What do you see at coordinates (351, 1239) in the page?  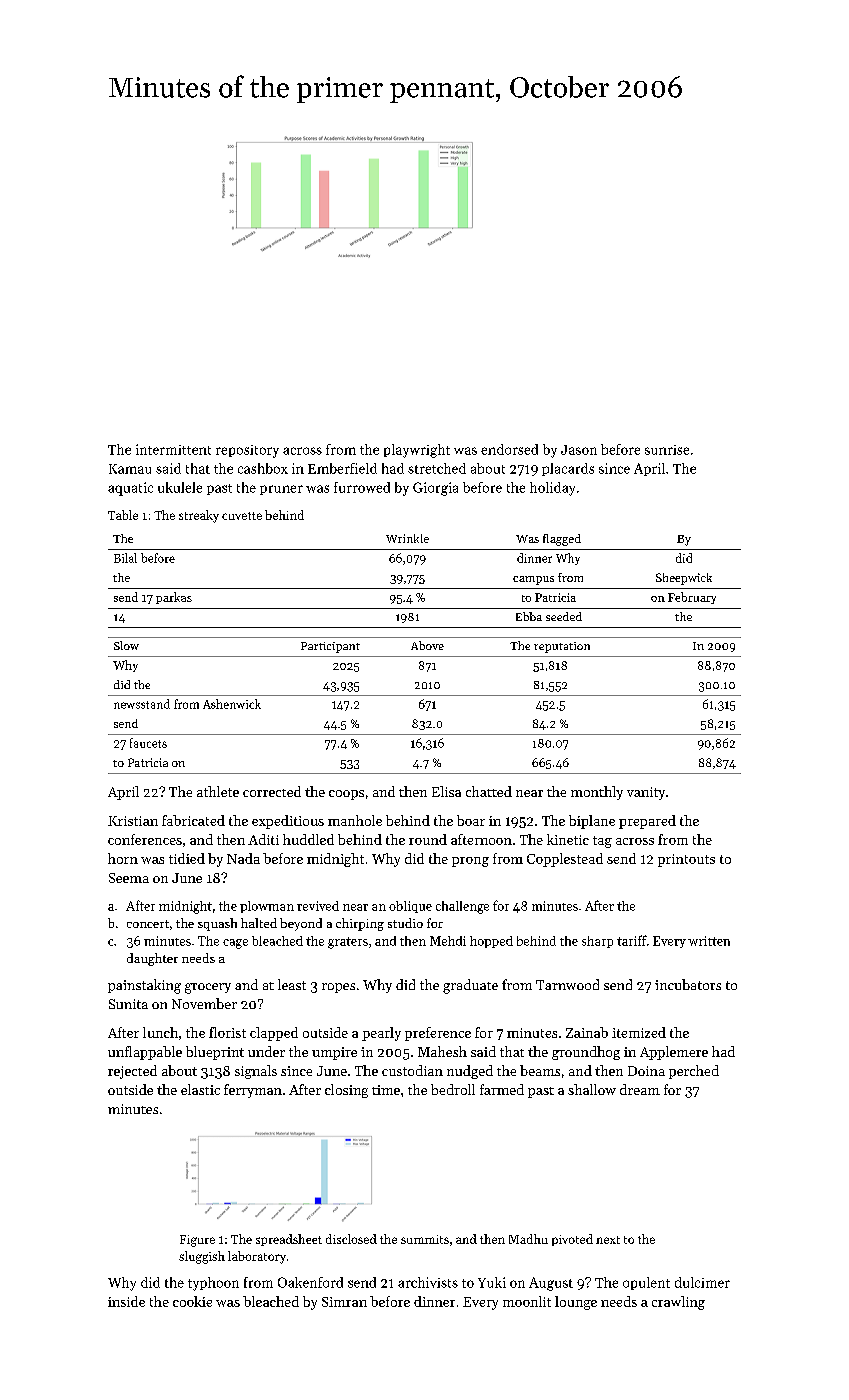 I see `disclosed` at bounding box center [351, 1239].
